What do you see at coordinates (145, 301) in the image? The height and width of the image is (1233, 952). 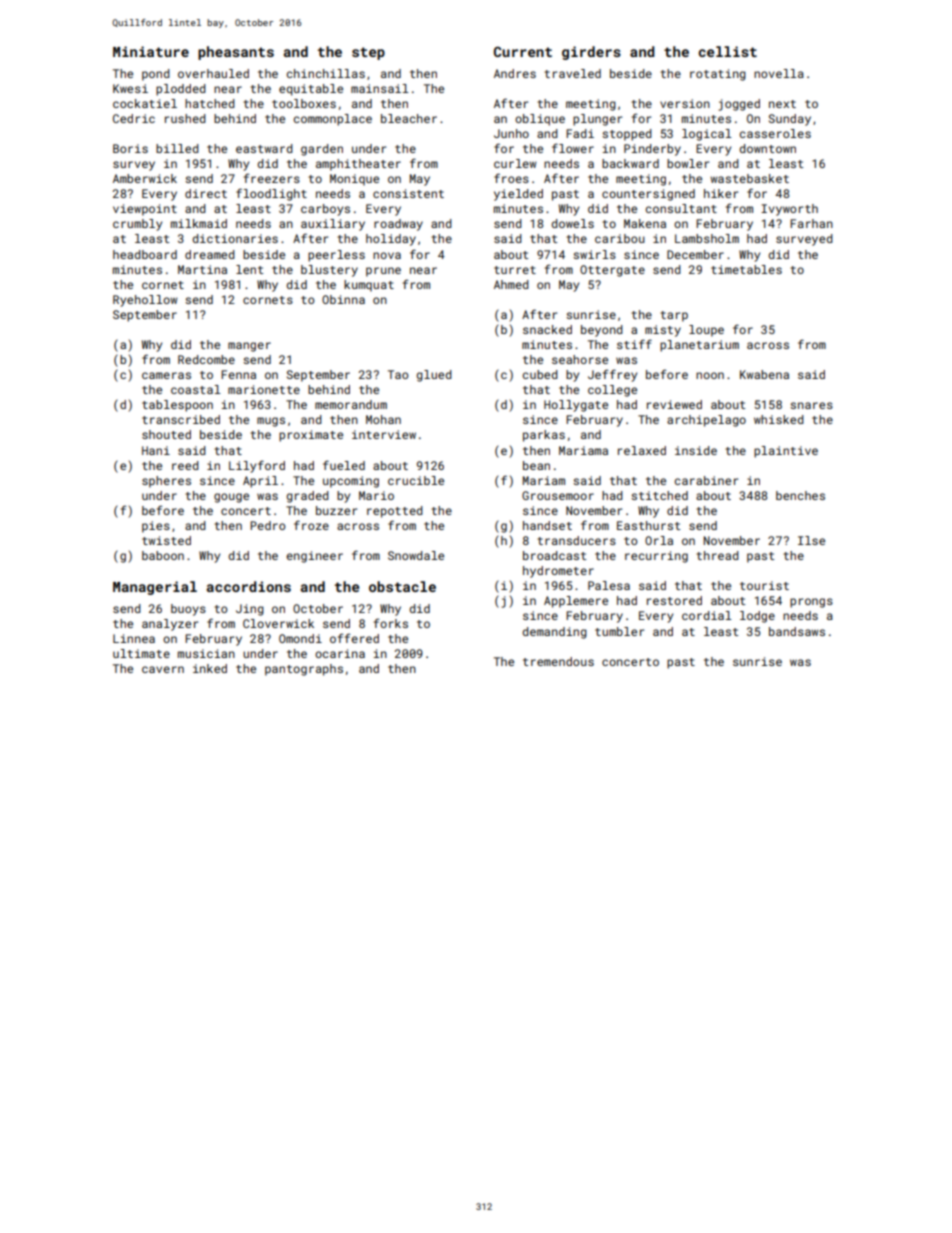 I see `Ryehollow` at bounding box center [145, 301].
